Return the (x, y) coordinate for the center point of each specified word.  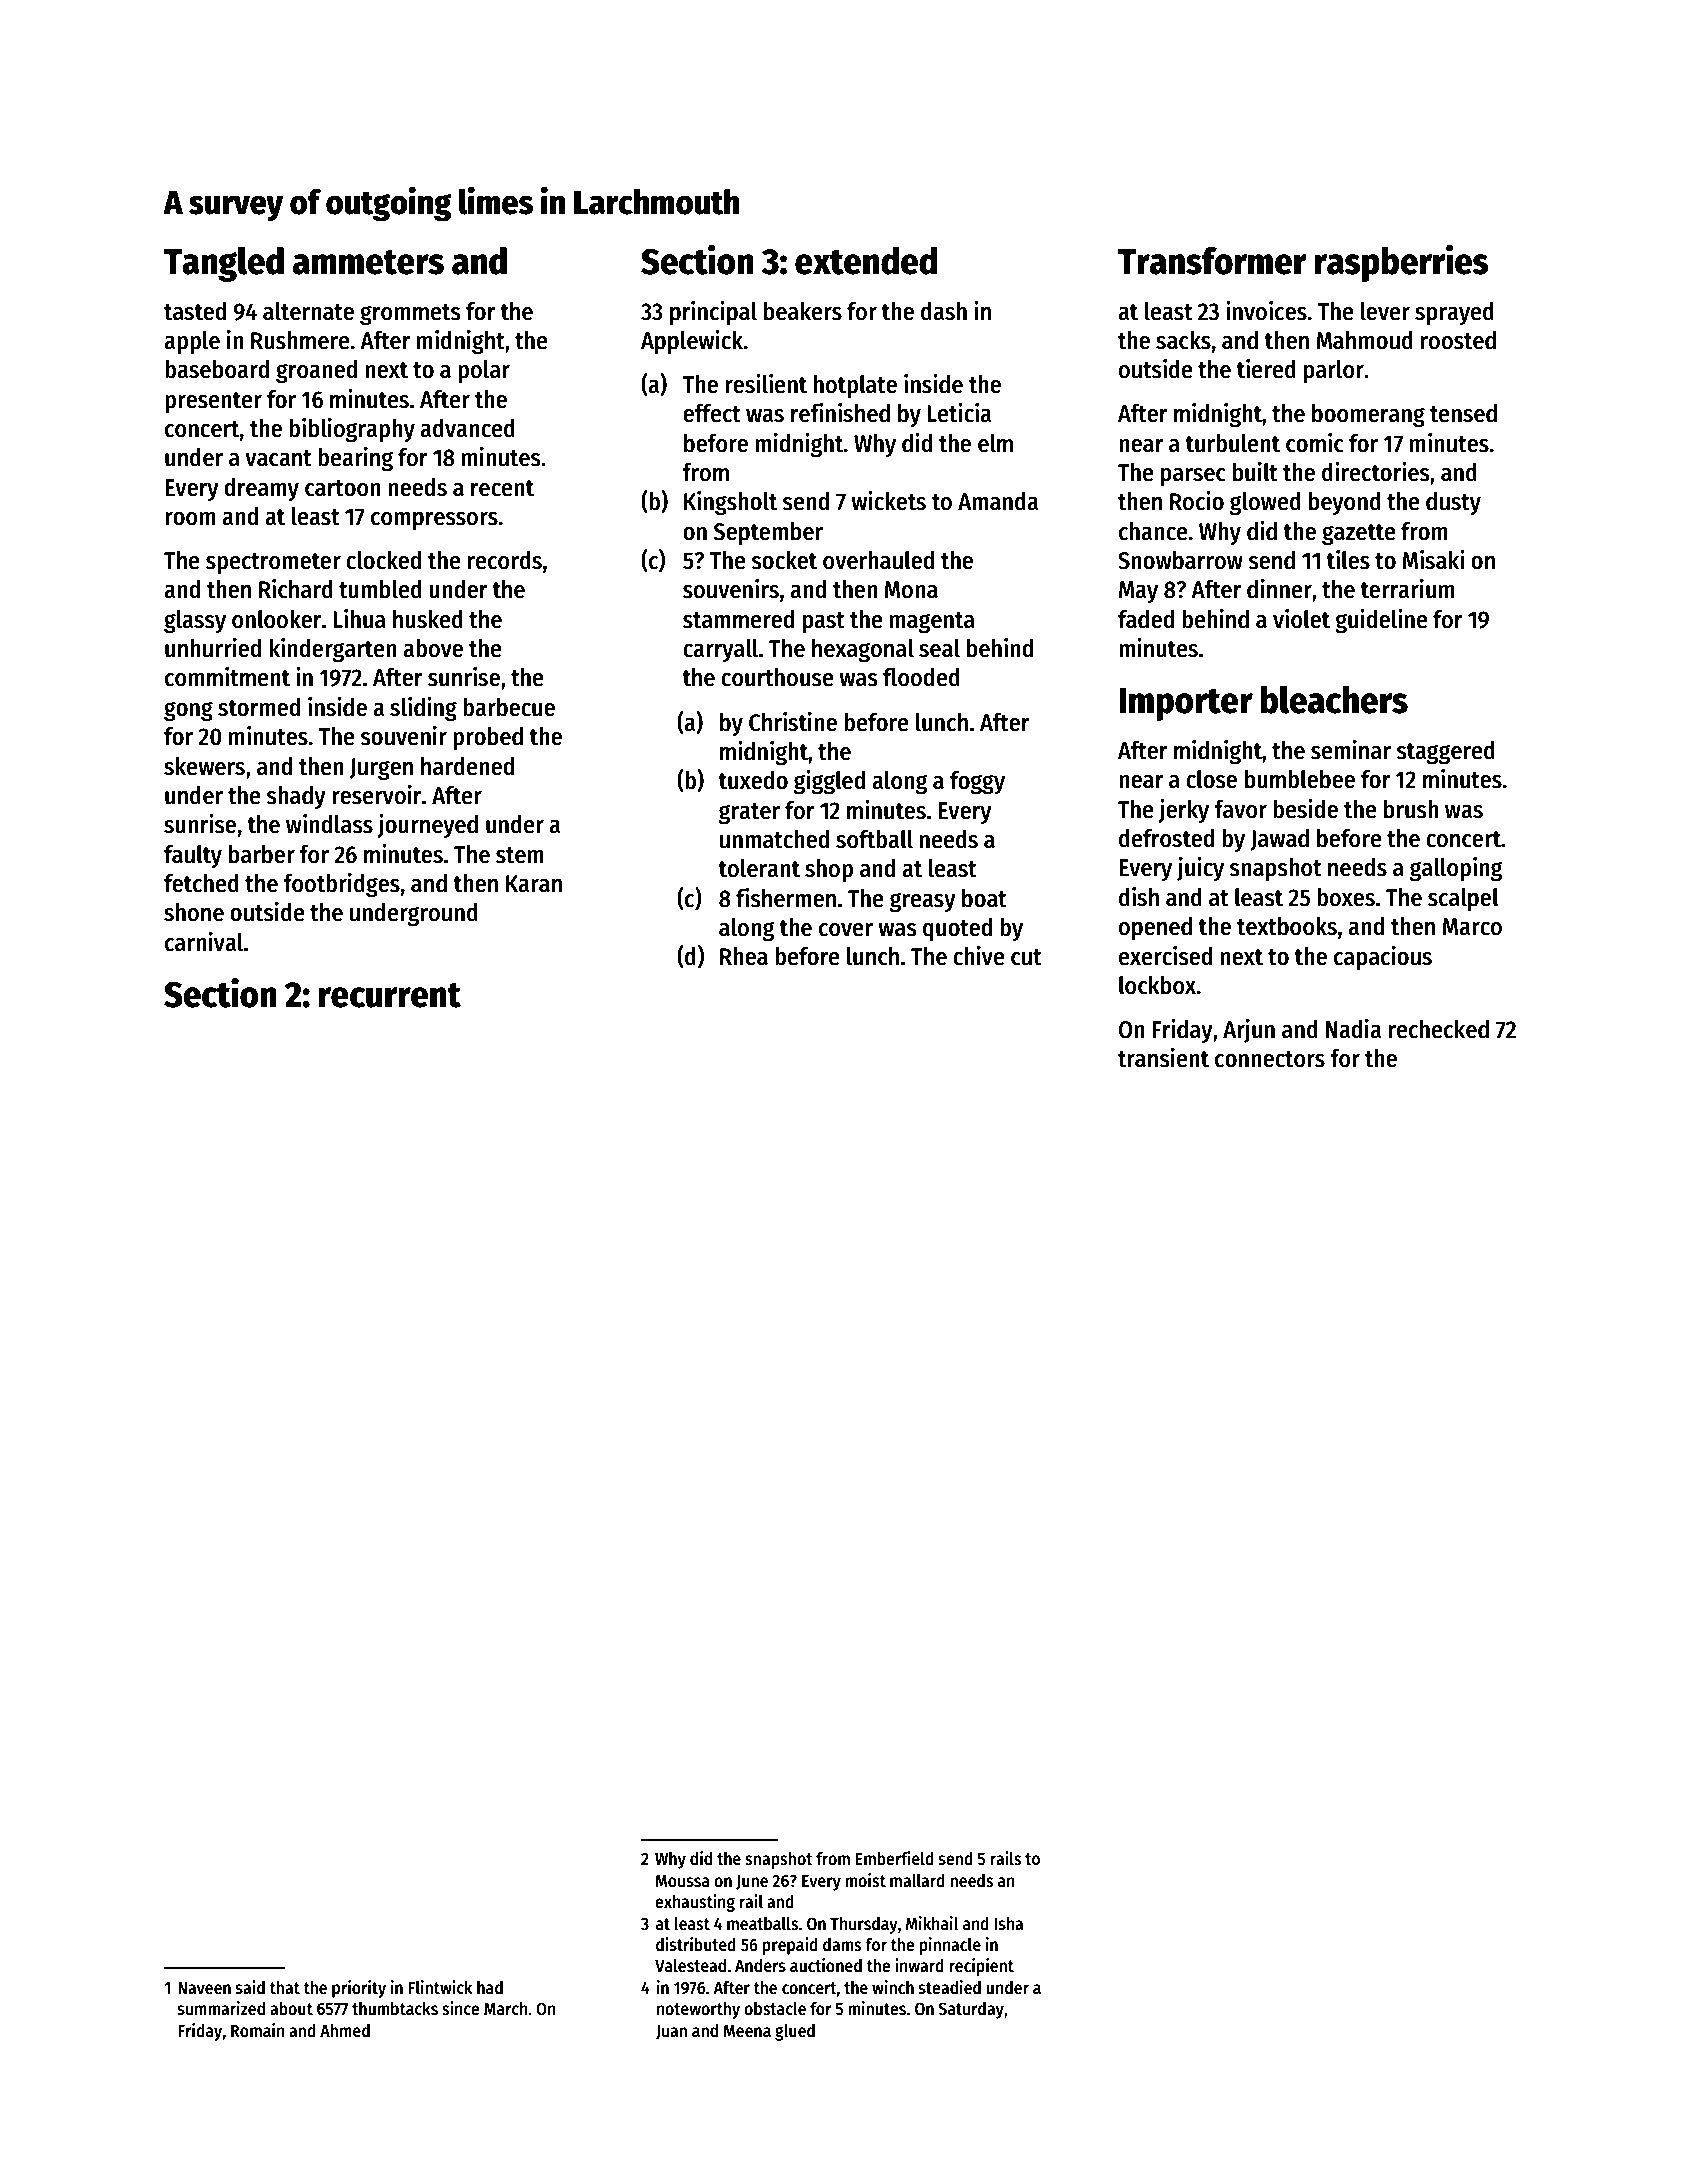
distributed (696, 1944)
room (190, 519)
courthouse (777, 677)
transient (1163, 1058)
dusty (1453, 503)
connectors (1270, 1059)
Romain (258, 2030)
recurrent (390, 995)
